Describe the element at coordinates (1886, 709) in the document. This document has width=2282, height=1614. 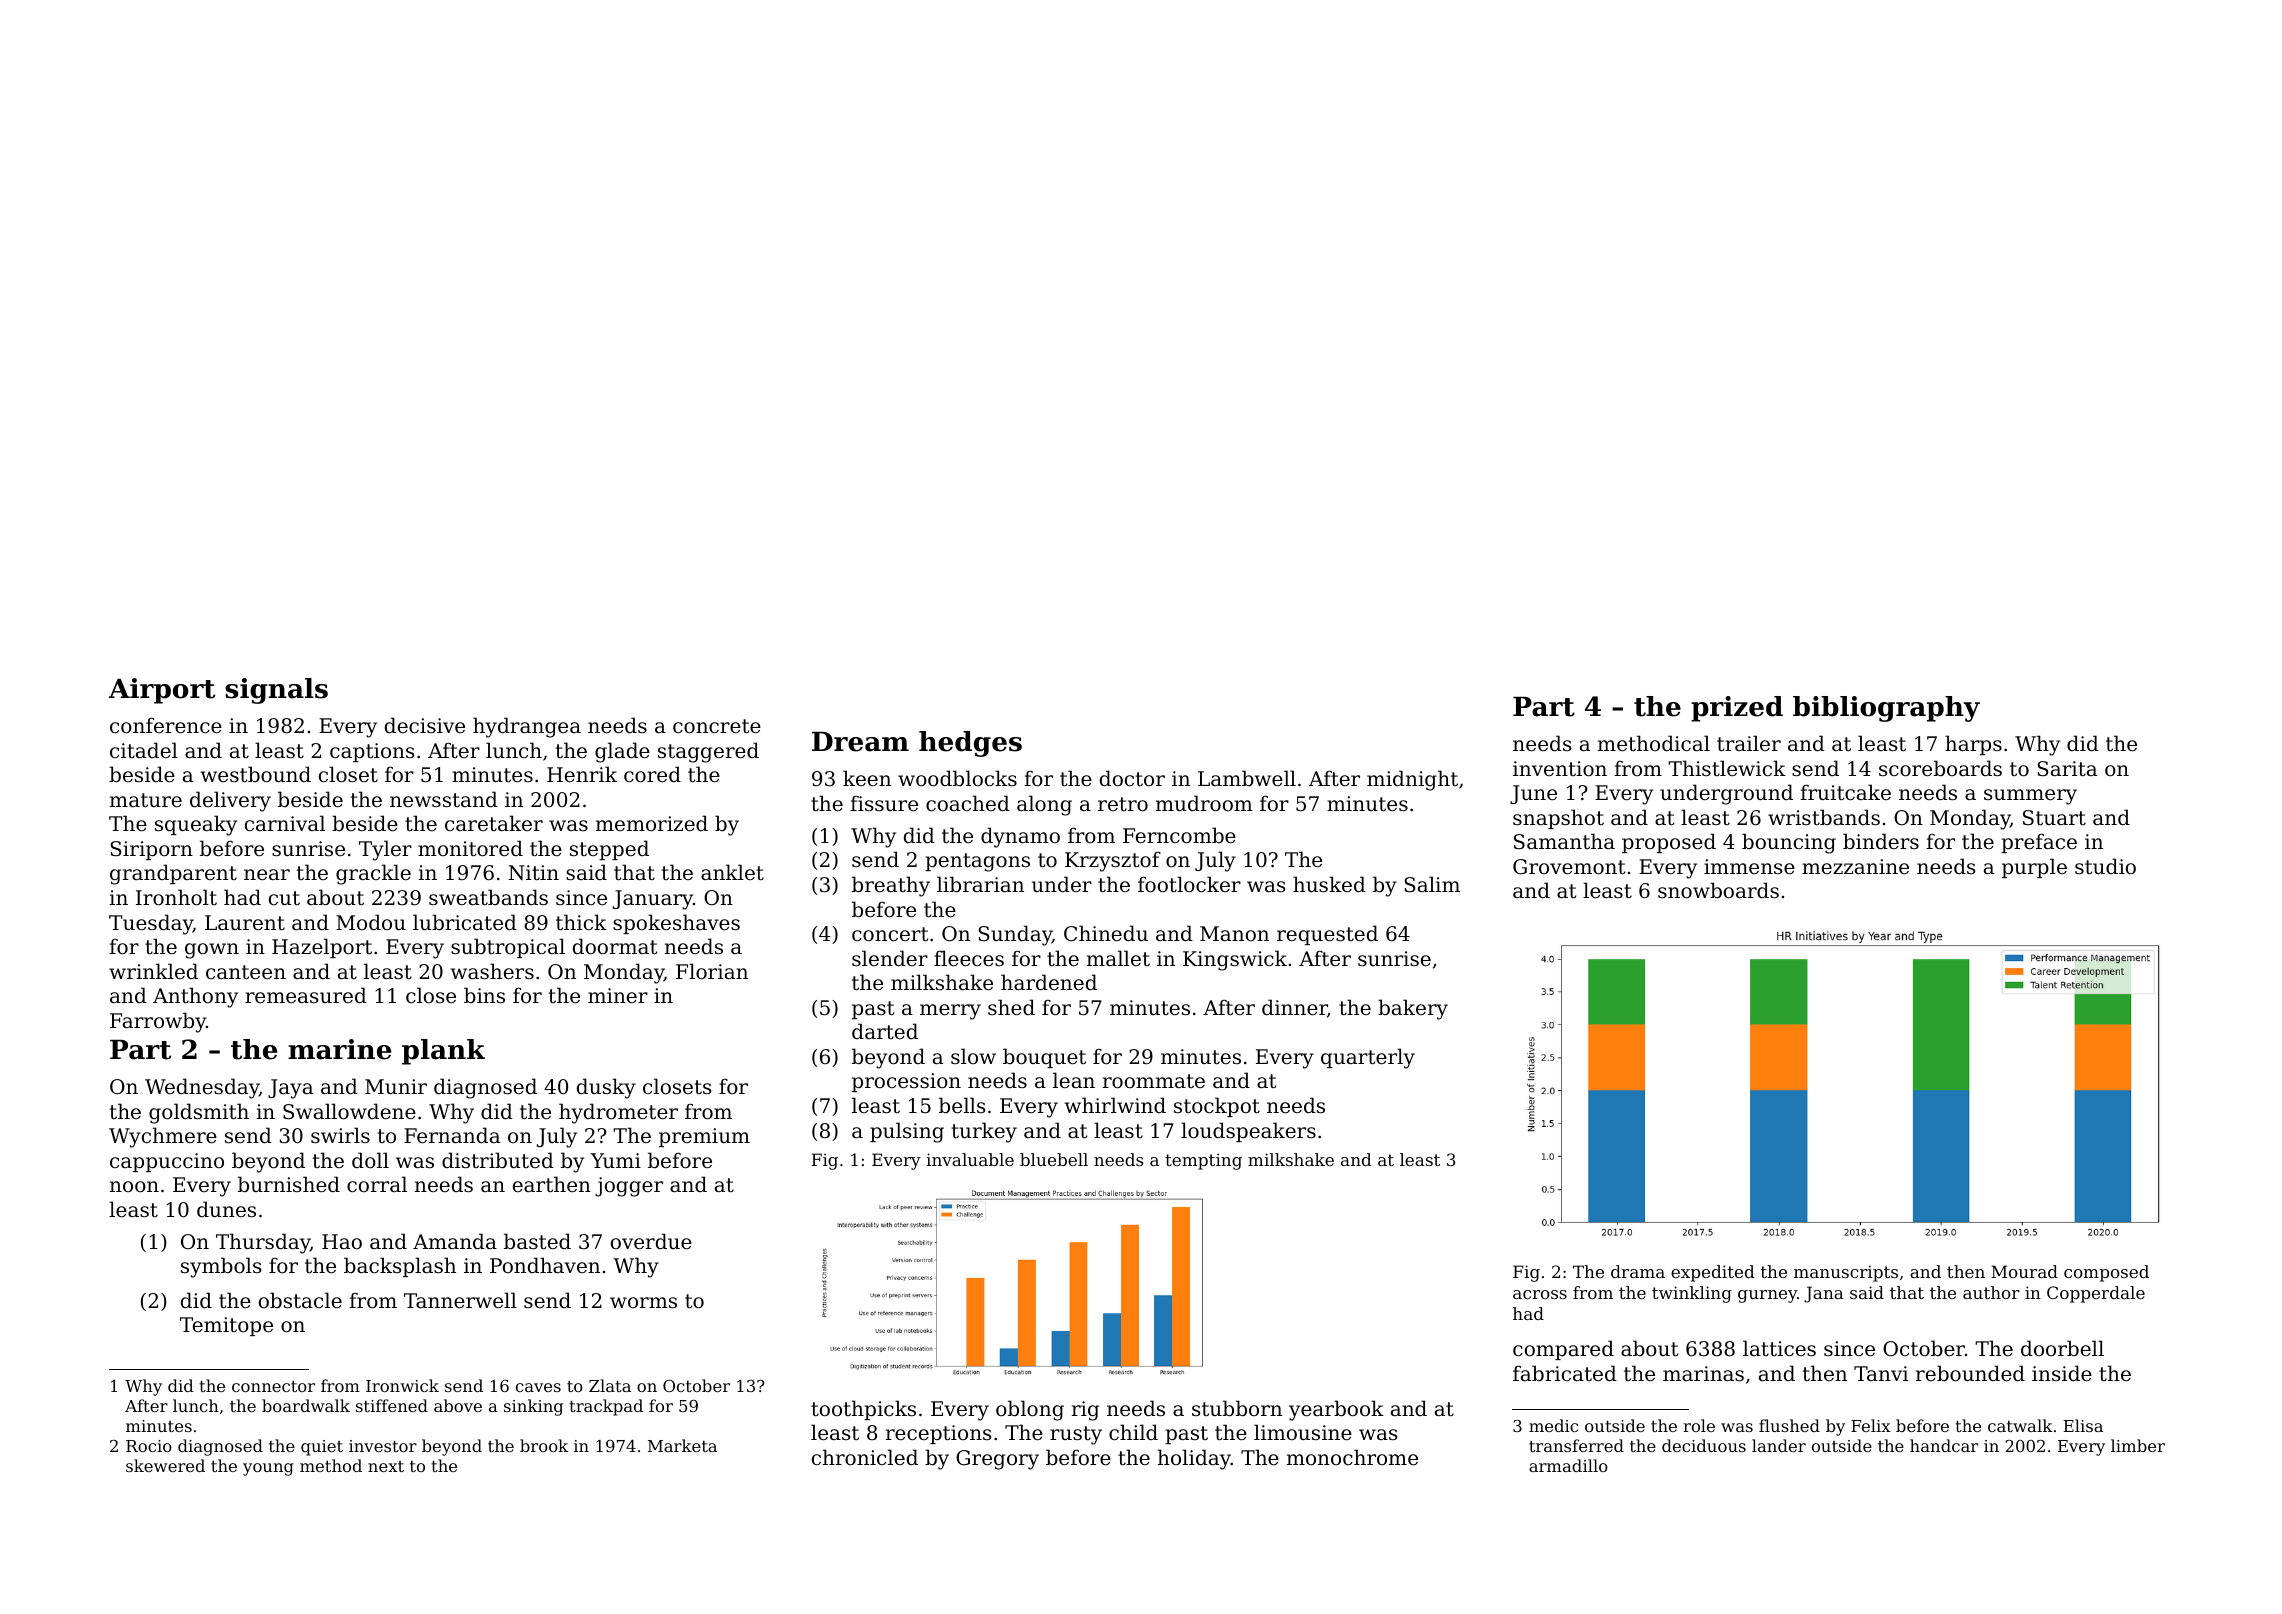
I see `bibliography` at that location.
